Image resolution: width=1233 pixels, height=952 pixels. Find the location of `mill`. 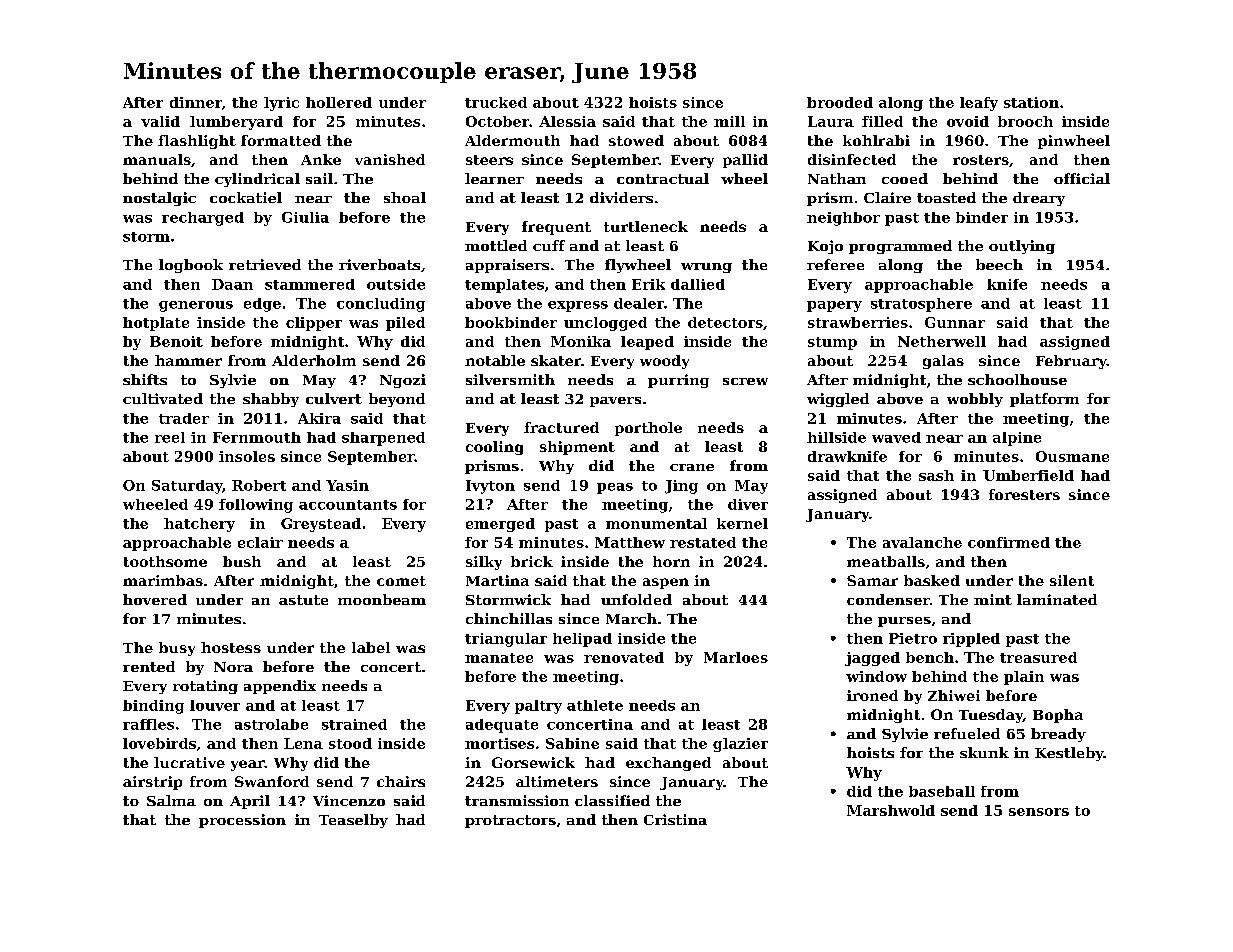

mill is located at coordinates (729, 121).
